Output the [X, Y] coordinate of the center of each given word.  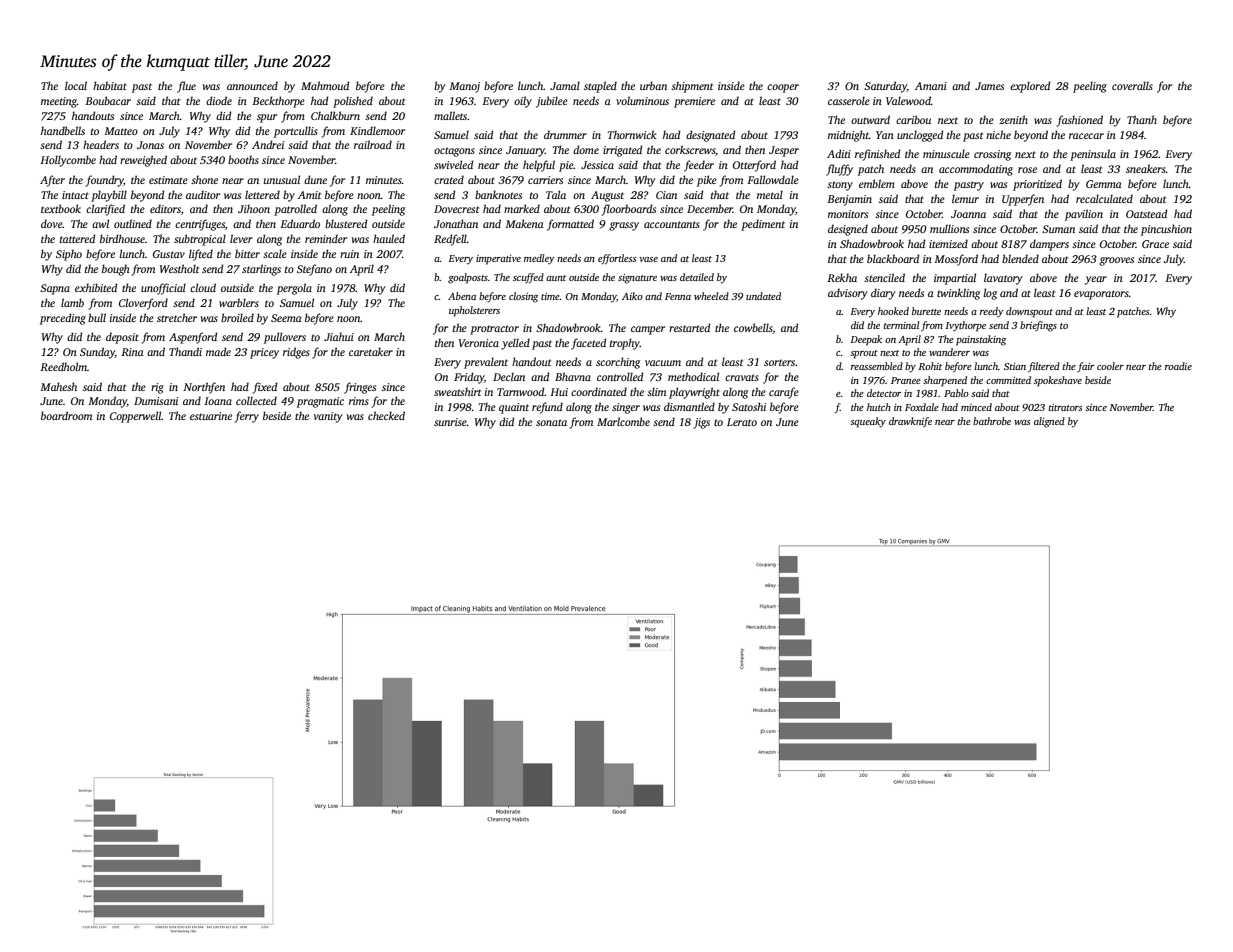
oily [523, 102]
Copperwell [135, 417]
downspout [1029, 312]
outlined [133, 223]
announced [252, 85]
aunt [556, 278]
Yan [885, 135]
